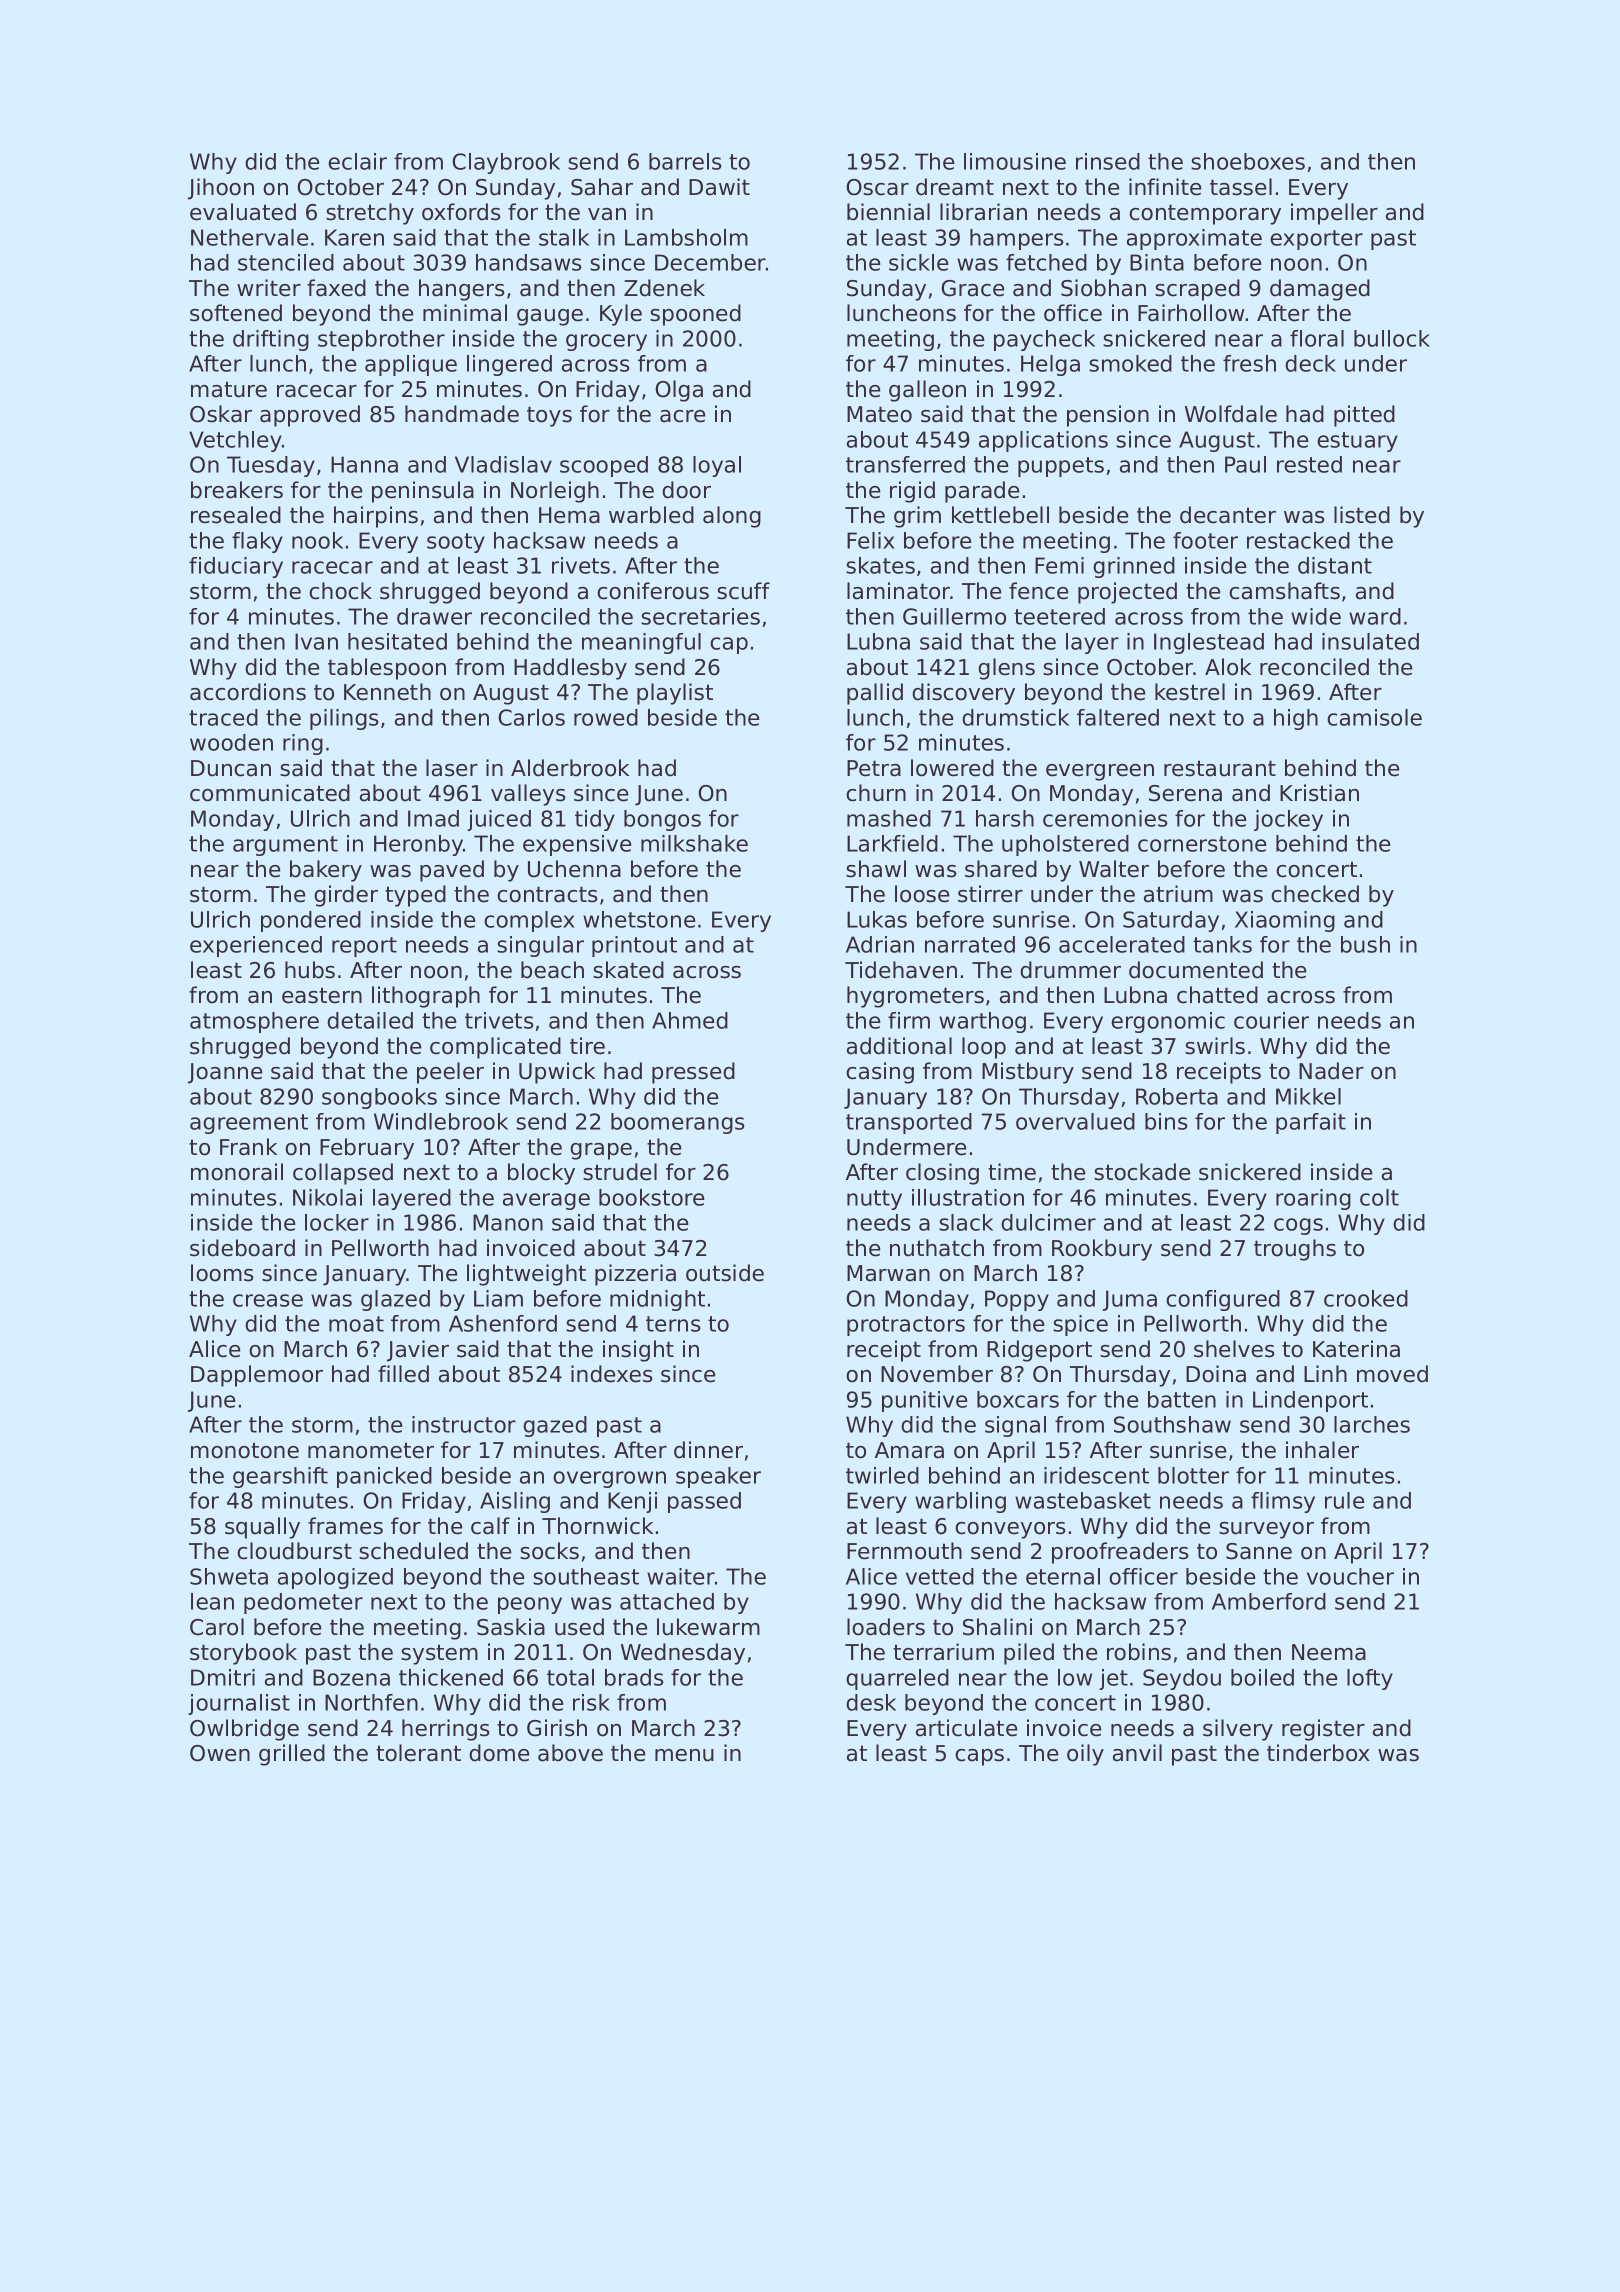 The image size is (1620, 2292). What do you see at coordinates (256, 946) in the screenshot?
I see `experienced` at bounding box center [256, 946].
